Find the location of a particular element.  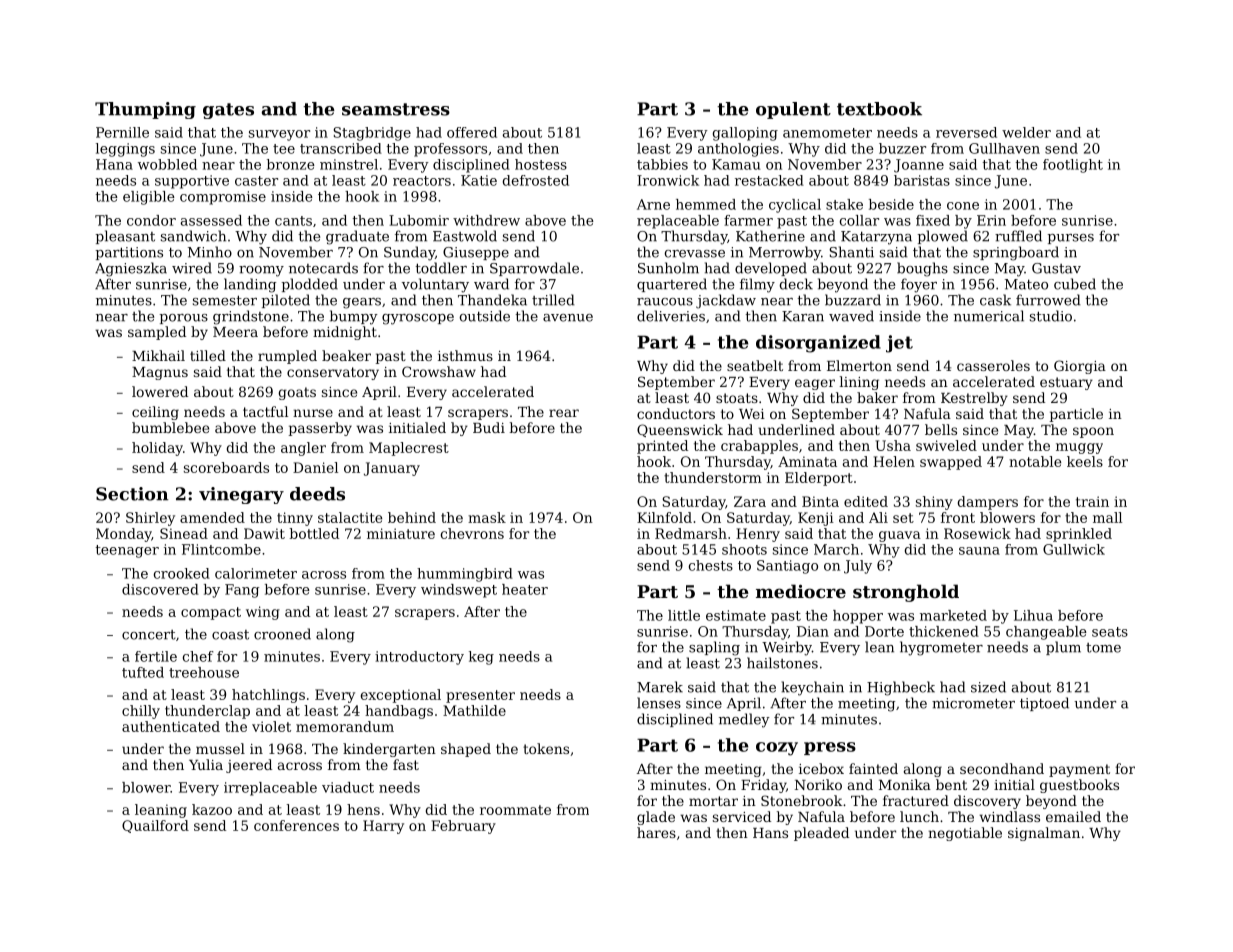

textbook is located at coordinates (879, 109).
